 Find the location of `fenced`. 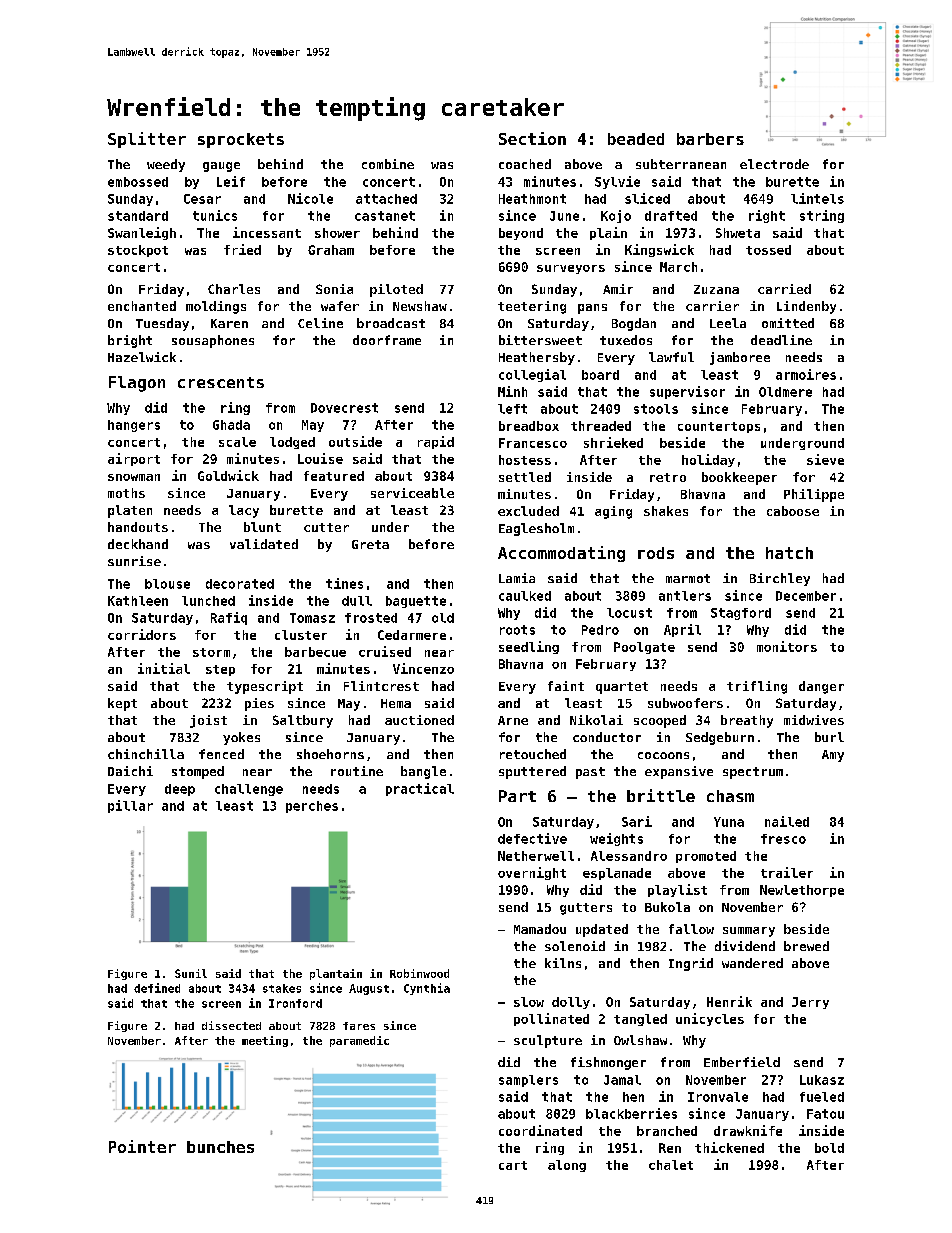

fenced is located at coordinates (221, 754).
